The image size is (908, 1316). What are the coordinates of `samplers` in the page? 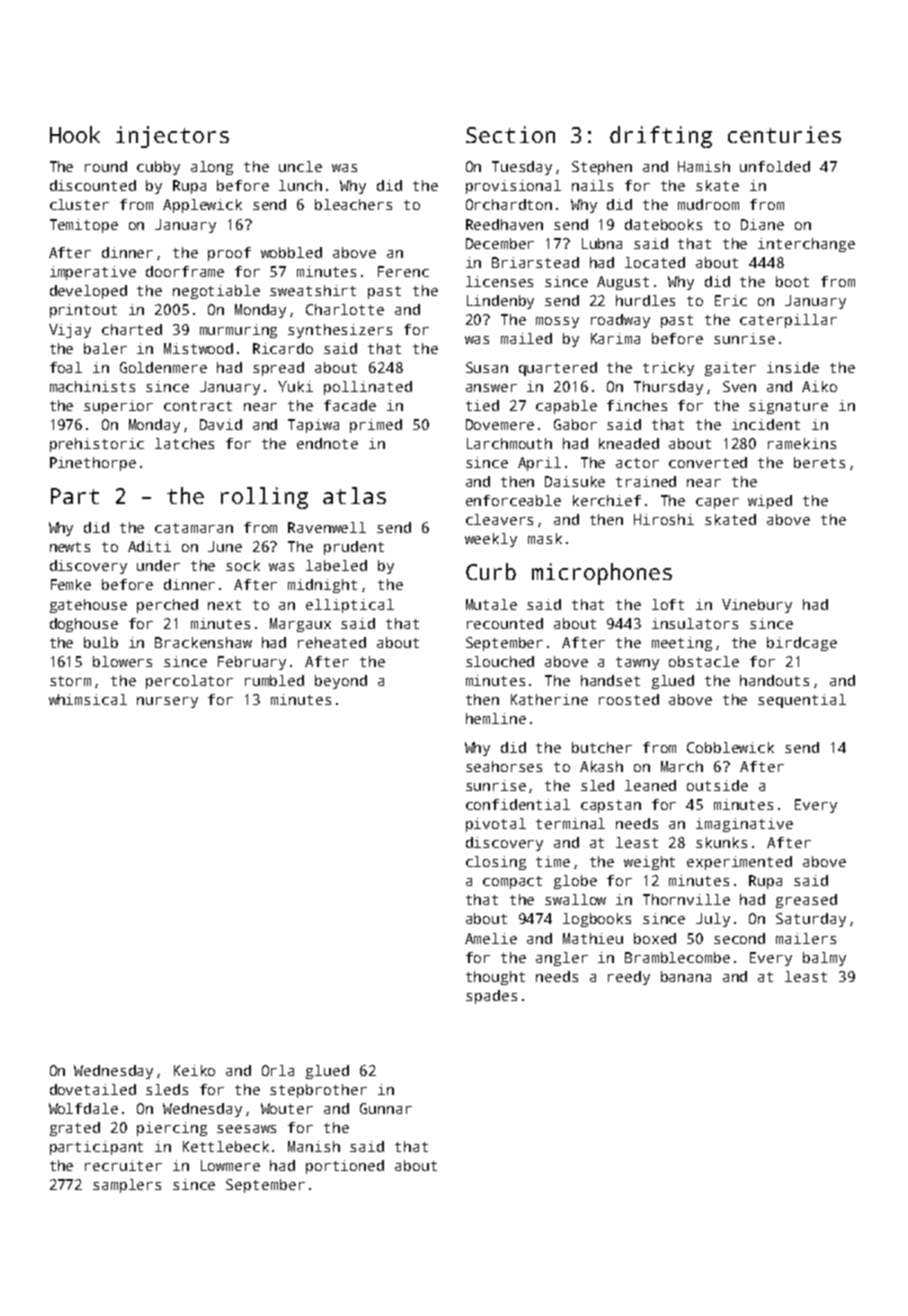 It's located at (127, 1186).
